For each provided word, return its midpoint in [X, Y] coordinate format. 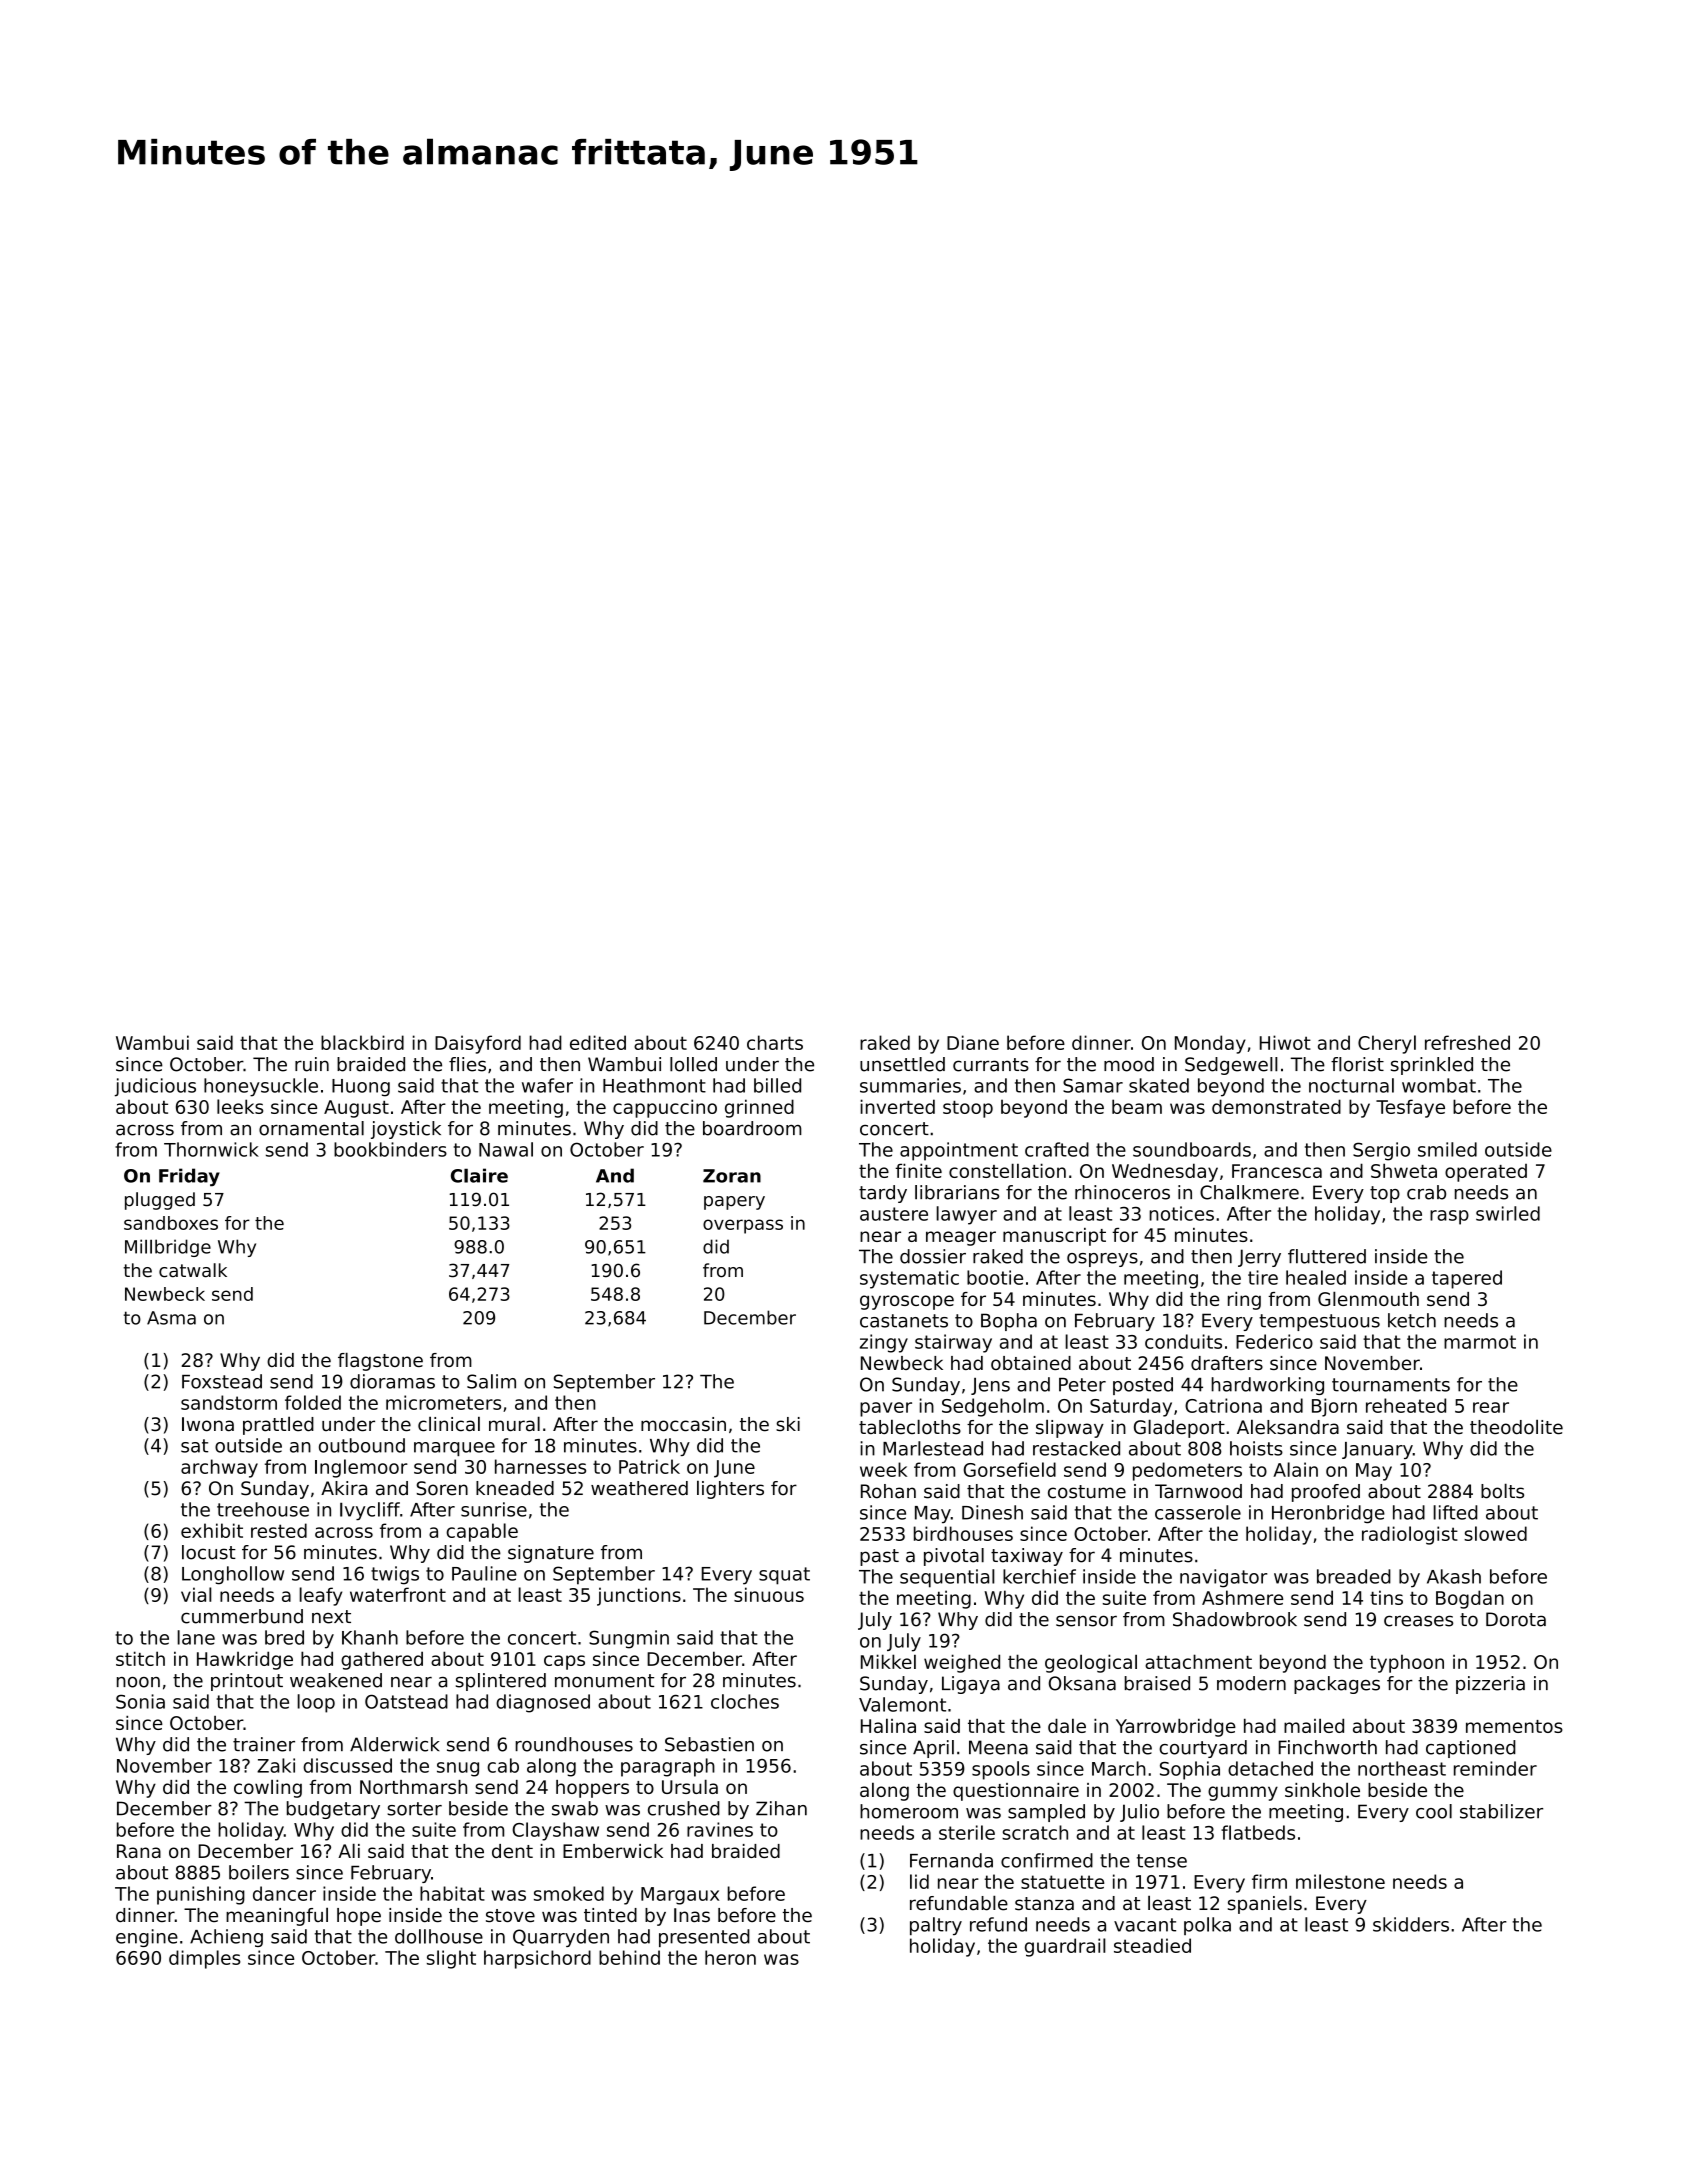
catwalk [193, 1270]
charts [775, 1042]
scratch [1035, 1832]
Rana [139, 1851]
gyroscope [907, 1302]
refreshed [1467, 1042]
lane [196, 1637]
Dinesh [992, 1512]
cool [1434, 1811]
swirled [1508, 1213]
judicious [155, 1087]
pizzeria [1490, 1685]
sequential [947, 1578]
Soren [442, 1488]
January [1377, 1450]
